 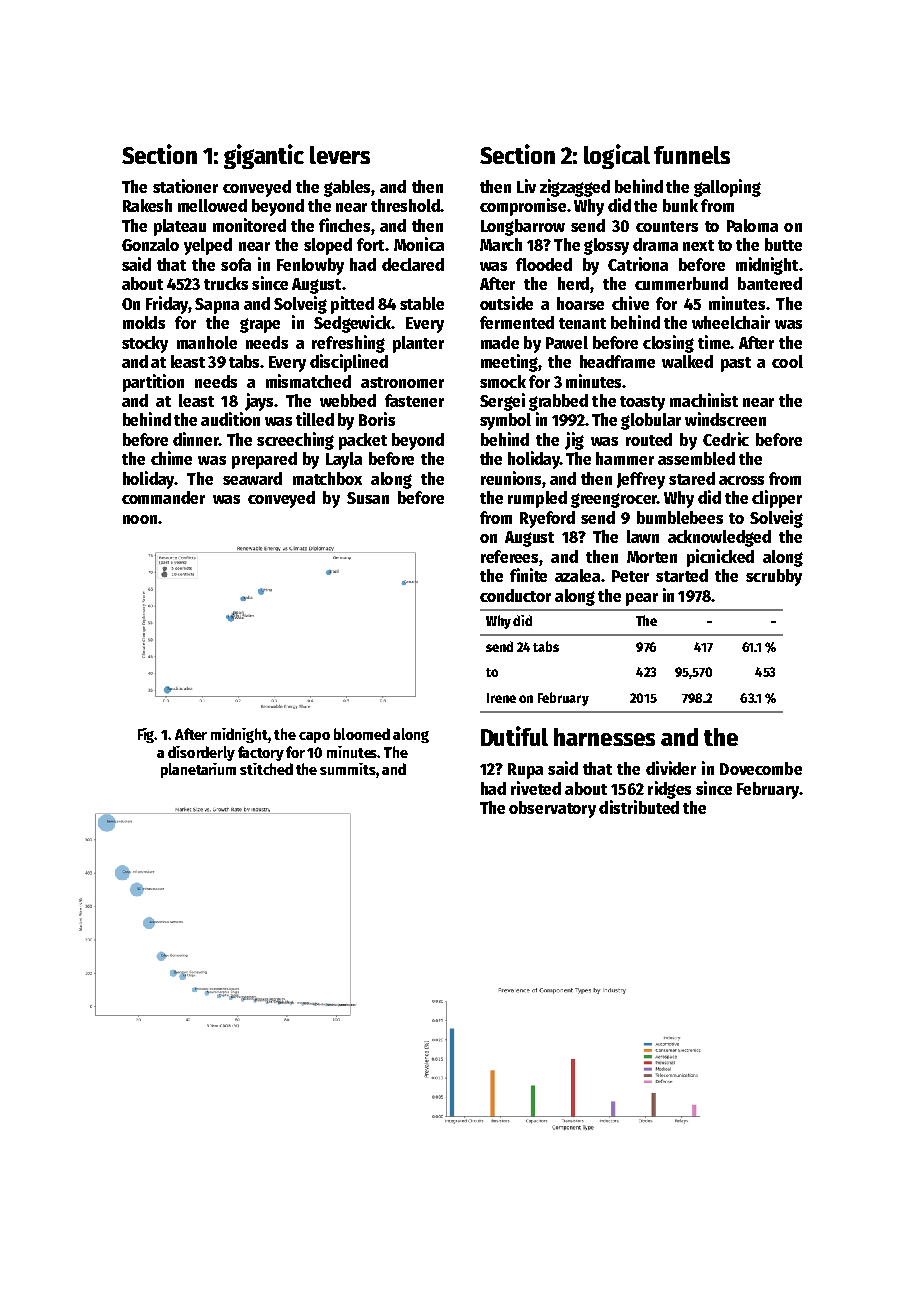 I want to click on Irene, so click(x=501, y=698).
